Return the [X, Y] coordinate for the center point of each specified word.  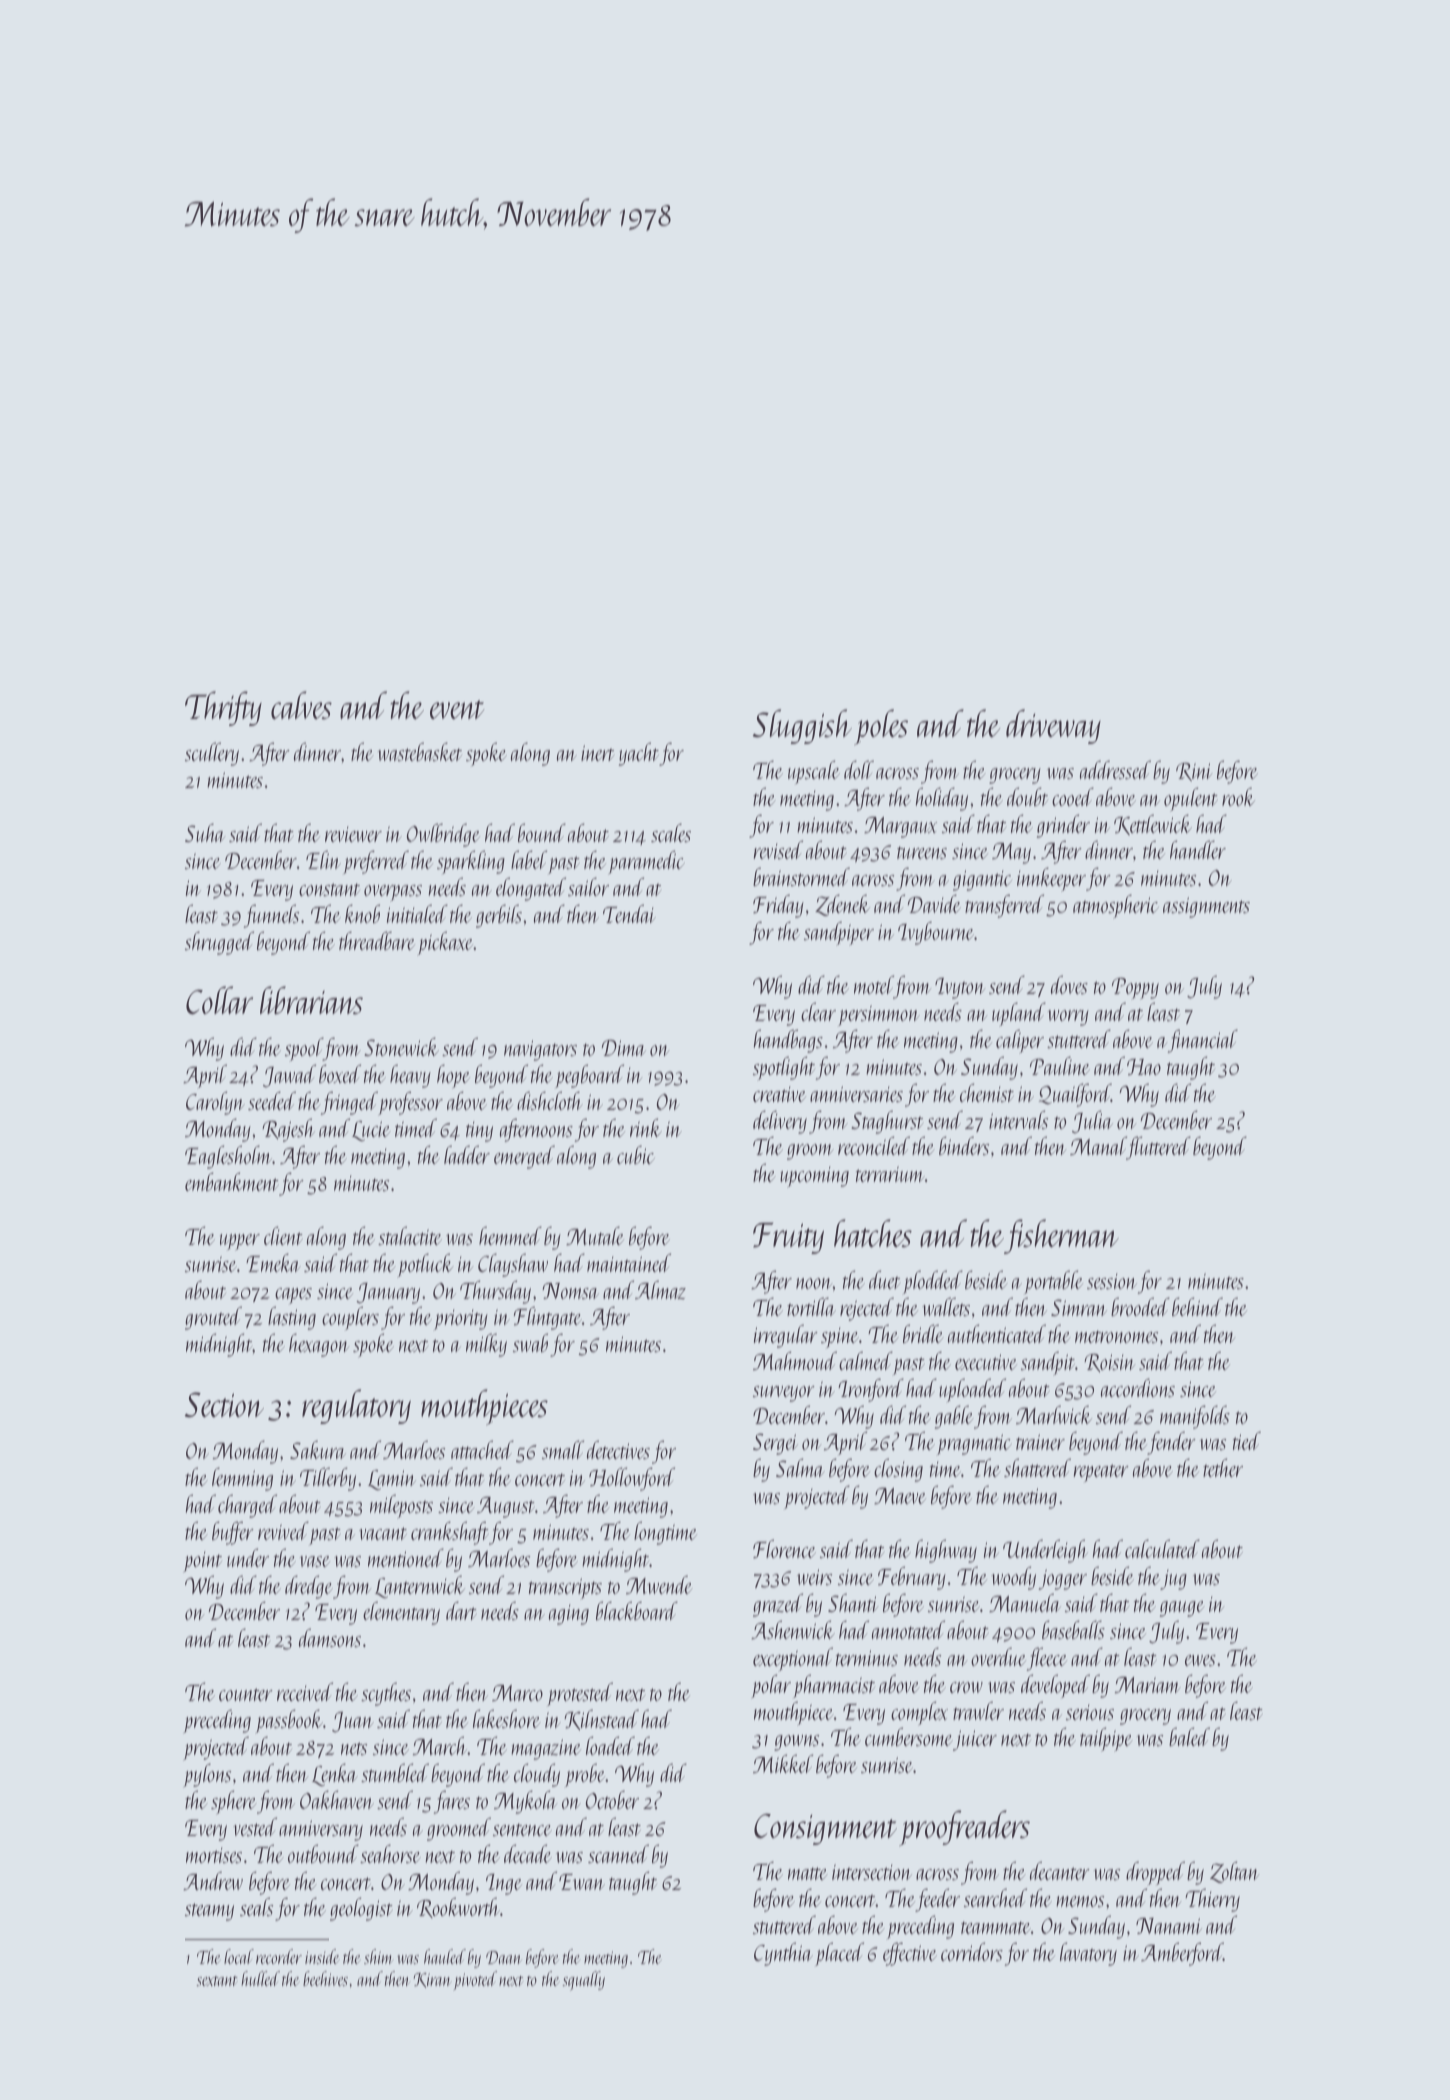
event [457, 709]
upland [1019, 1014]
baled [1189, 1736]
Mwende [659, 1584]
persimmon [879, 1015]
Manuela [1024, 1602]
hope [453, 1076]
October [612, 1799]
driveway [1053, 726]
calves [301, 705]
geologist [361, 1909]
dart [461, 1610]
